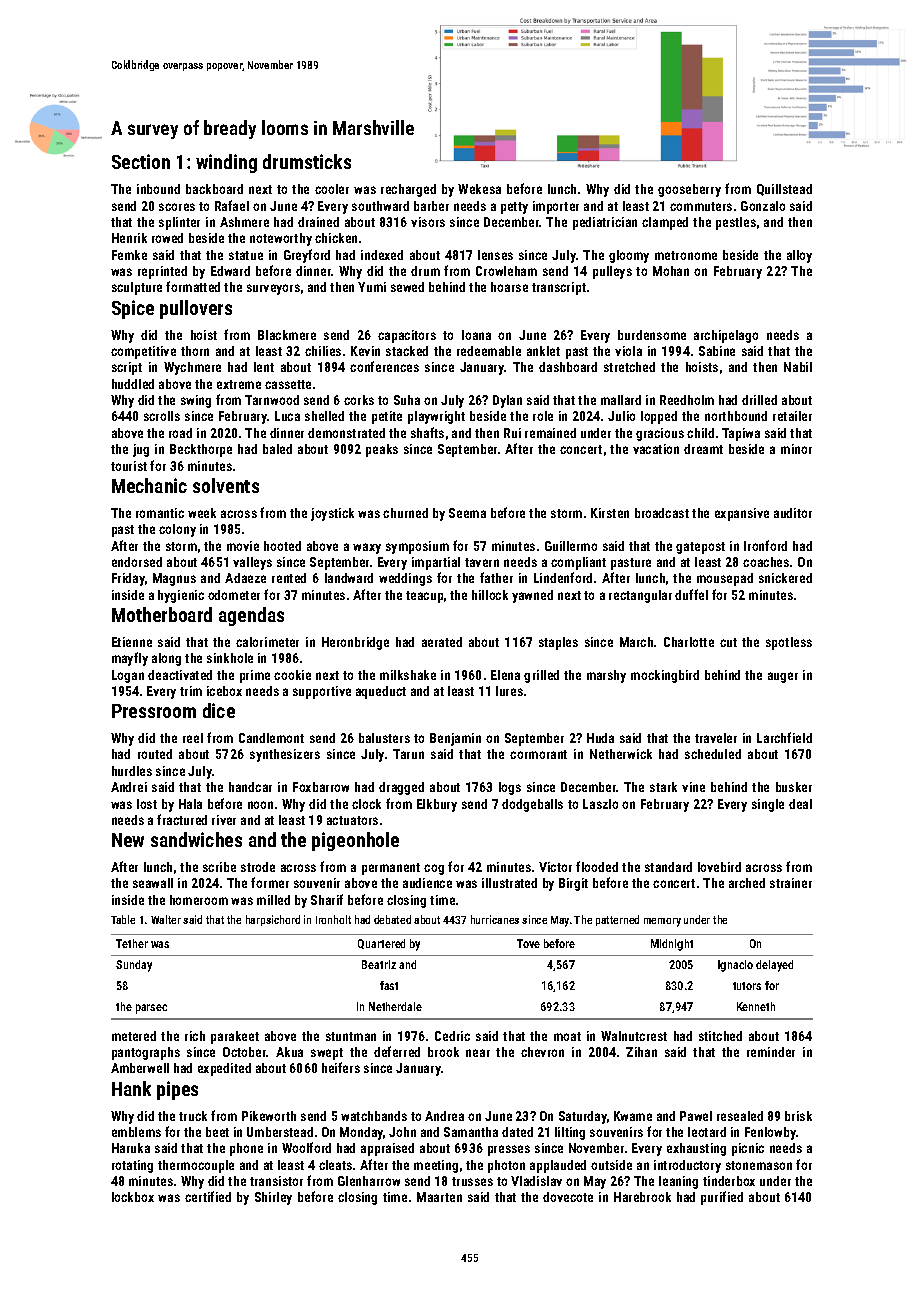 The width and height of the screenshot is (924, 1308). I want to click on Wekesa, so click(479, 189).
